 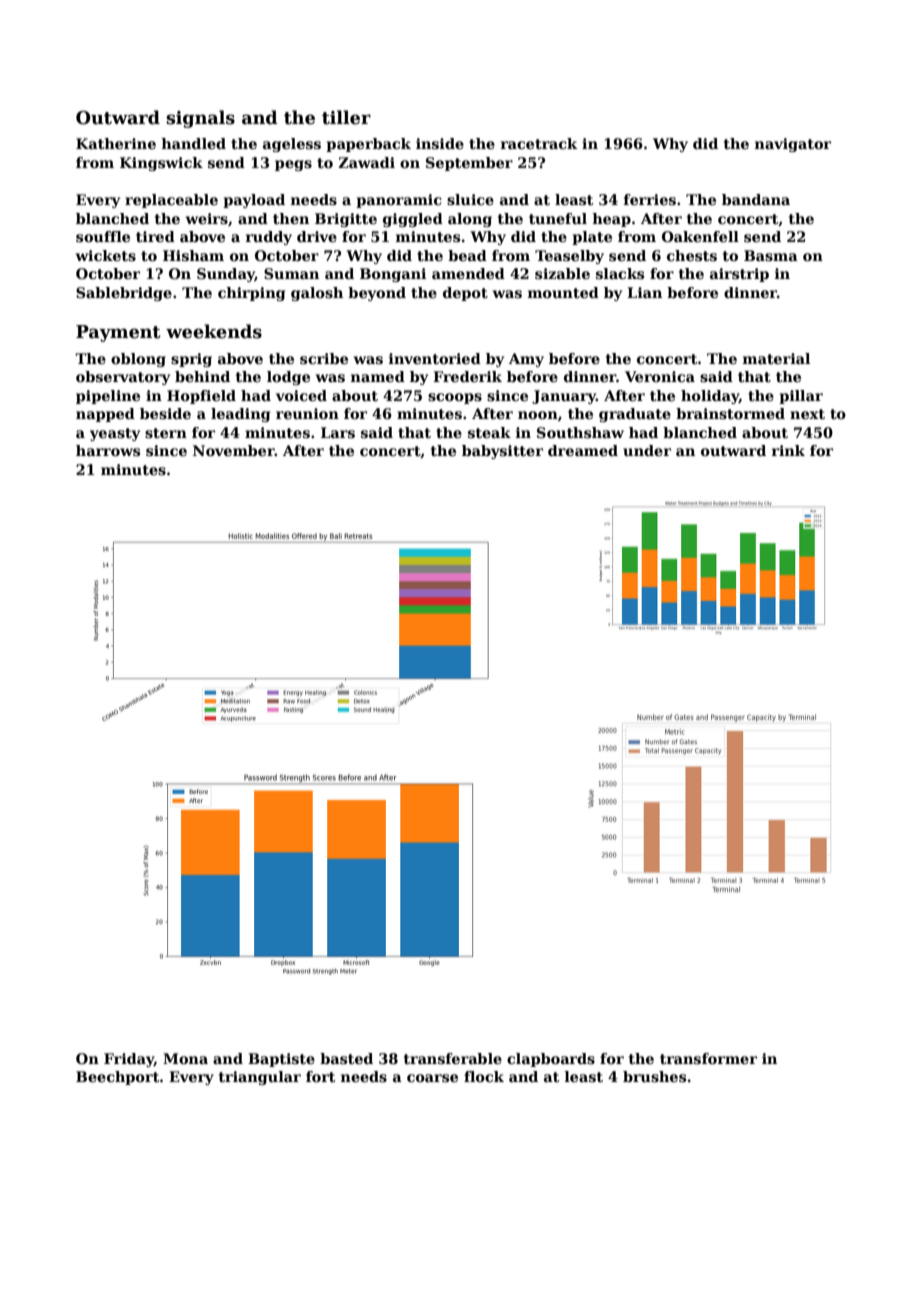 I want to click on transformer, so click(x=708, y=1058).
